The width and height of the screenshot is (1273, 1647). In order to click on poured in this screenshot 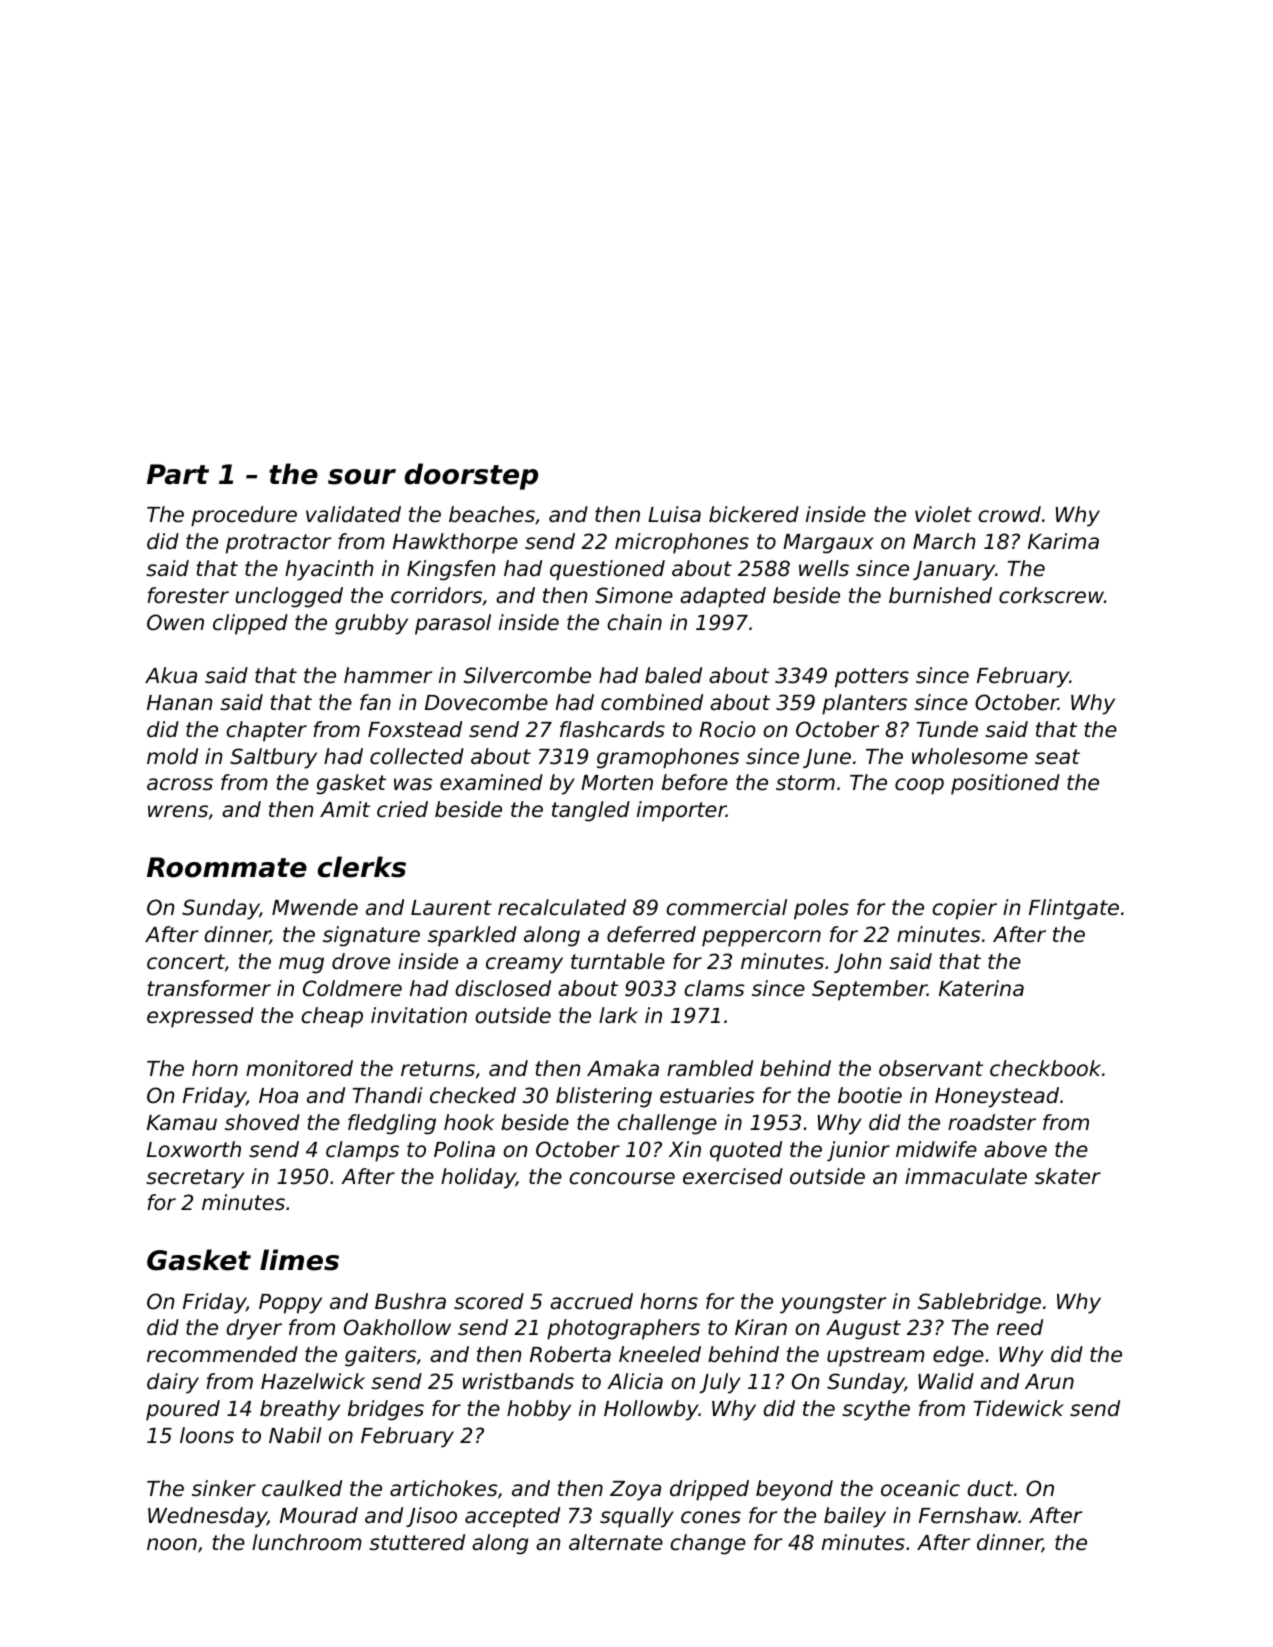, I will do `click(183, 1410)`.
